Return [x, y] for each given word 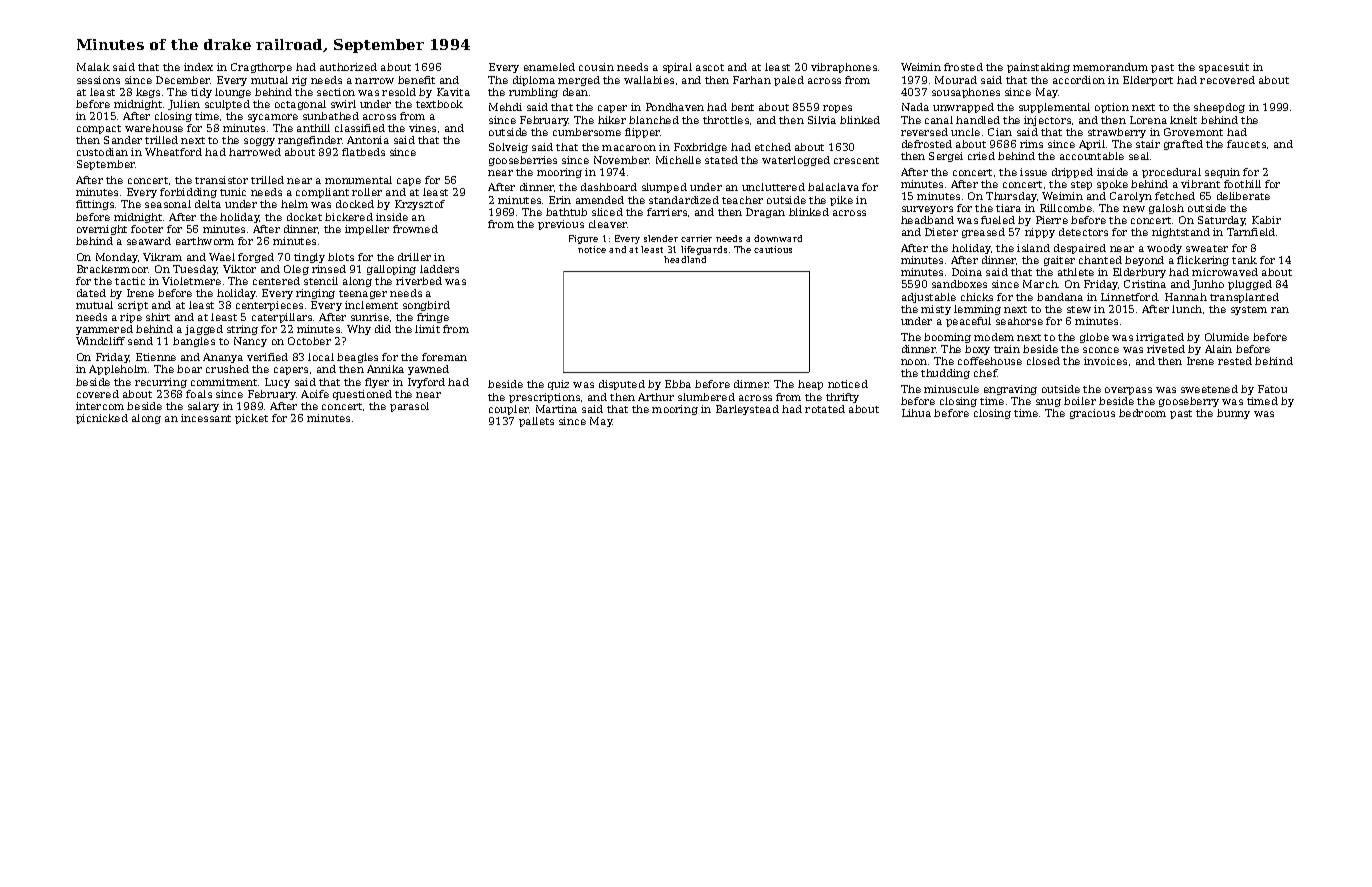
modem [994, 337]
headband [927, 220]
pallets [536, 422]
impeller [367, 230]
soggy [259, 142]
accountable [1092, 156]
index [198, 67]
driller [414, 257]
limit [427, 329]
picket [251, 419]
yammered [104, 330]
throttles [726, 120]
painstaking [1038, 68]
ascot [710, 67]
